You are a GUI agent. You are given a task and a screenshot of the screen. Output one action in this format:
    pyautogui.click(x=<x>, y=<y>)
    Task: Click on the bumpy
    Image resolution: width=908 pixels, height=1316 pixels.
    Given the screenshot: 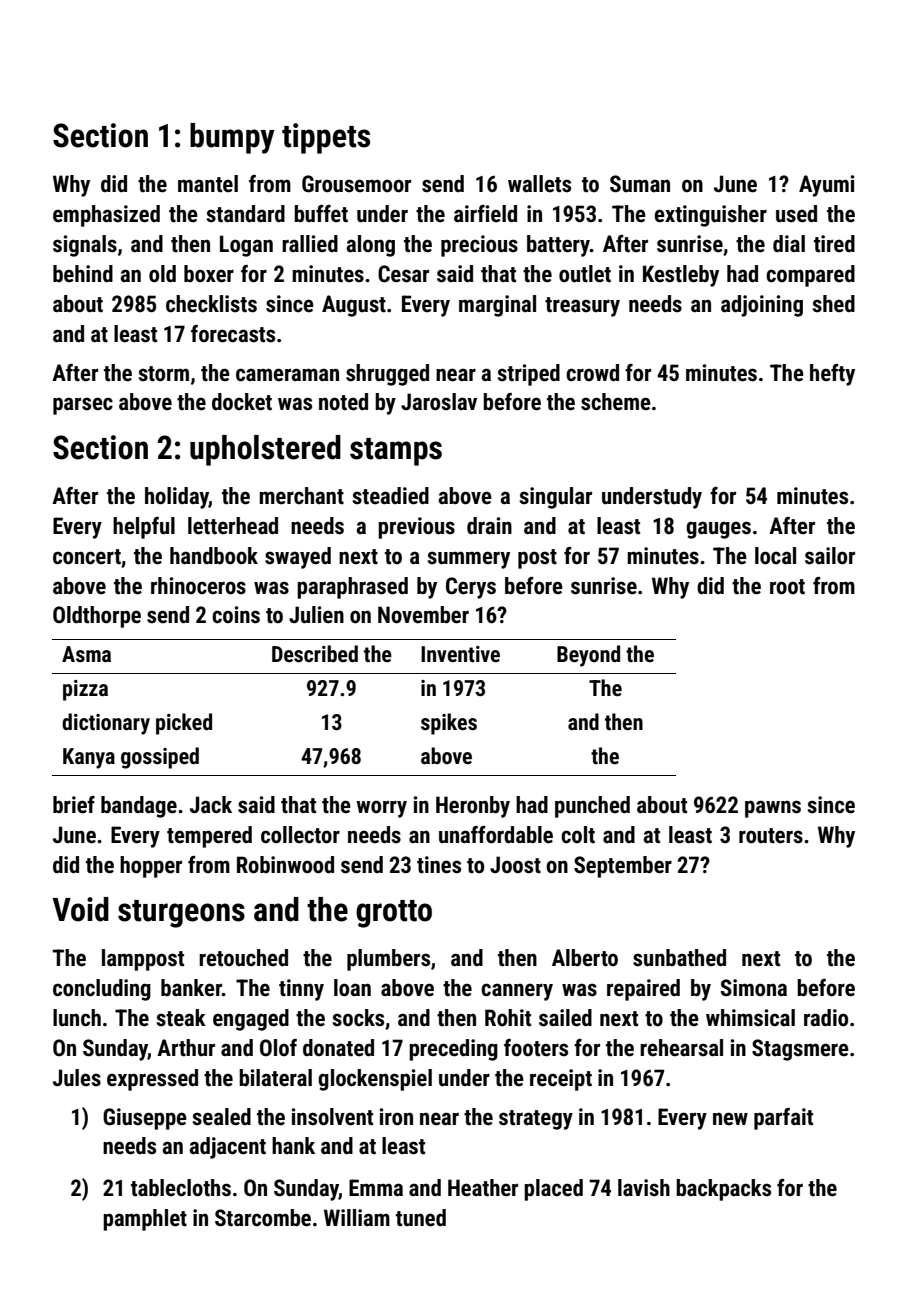 What is the action you would take?
    pyautogui.click(x=232, y=138)
